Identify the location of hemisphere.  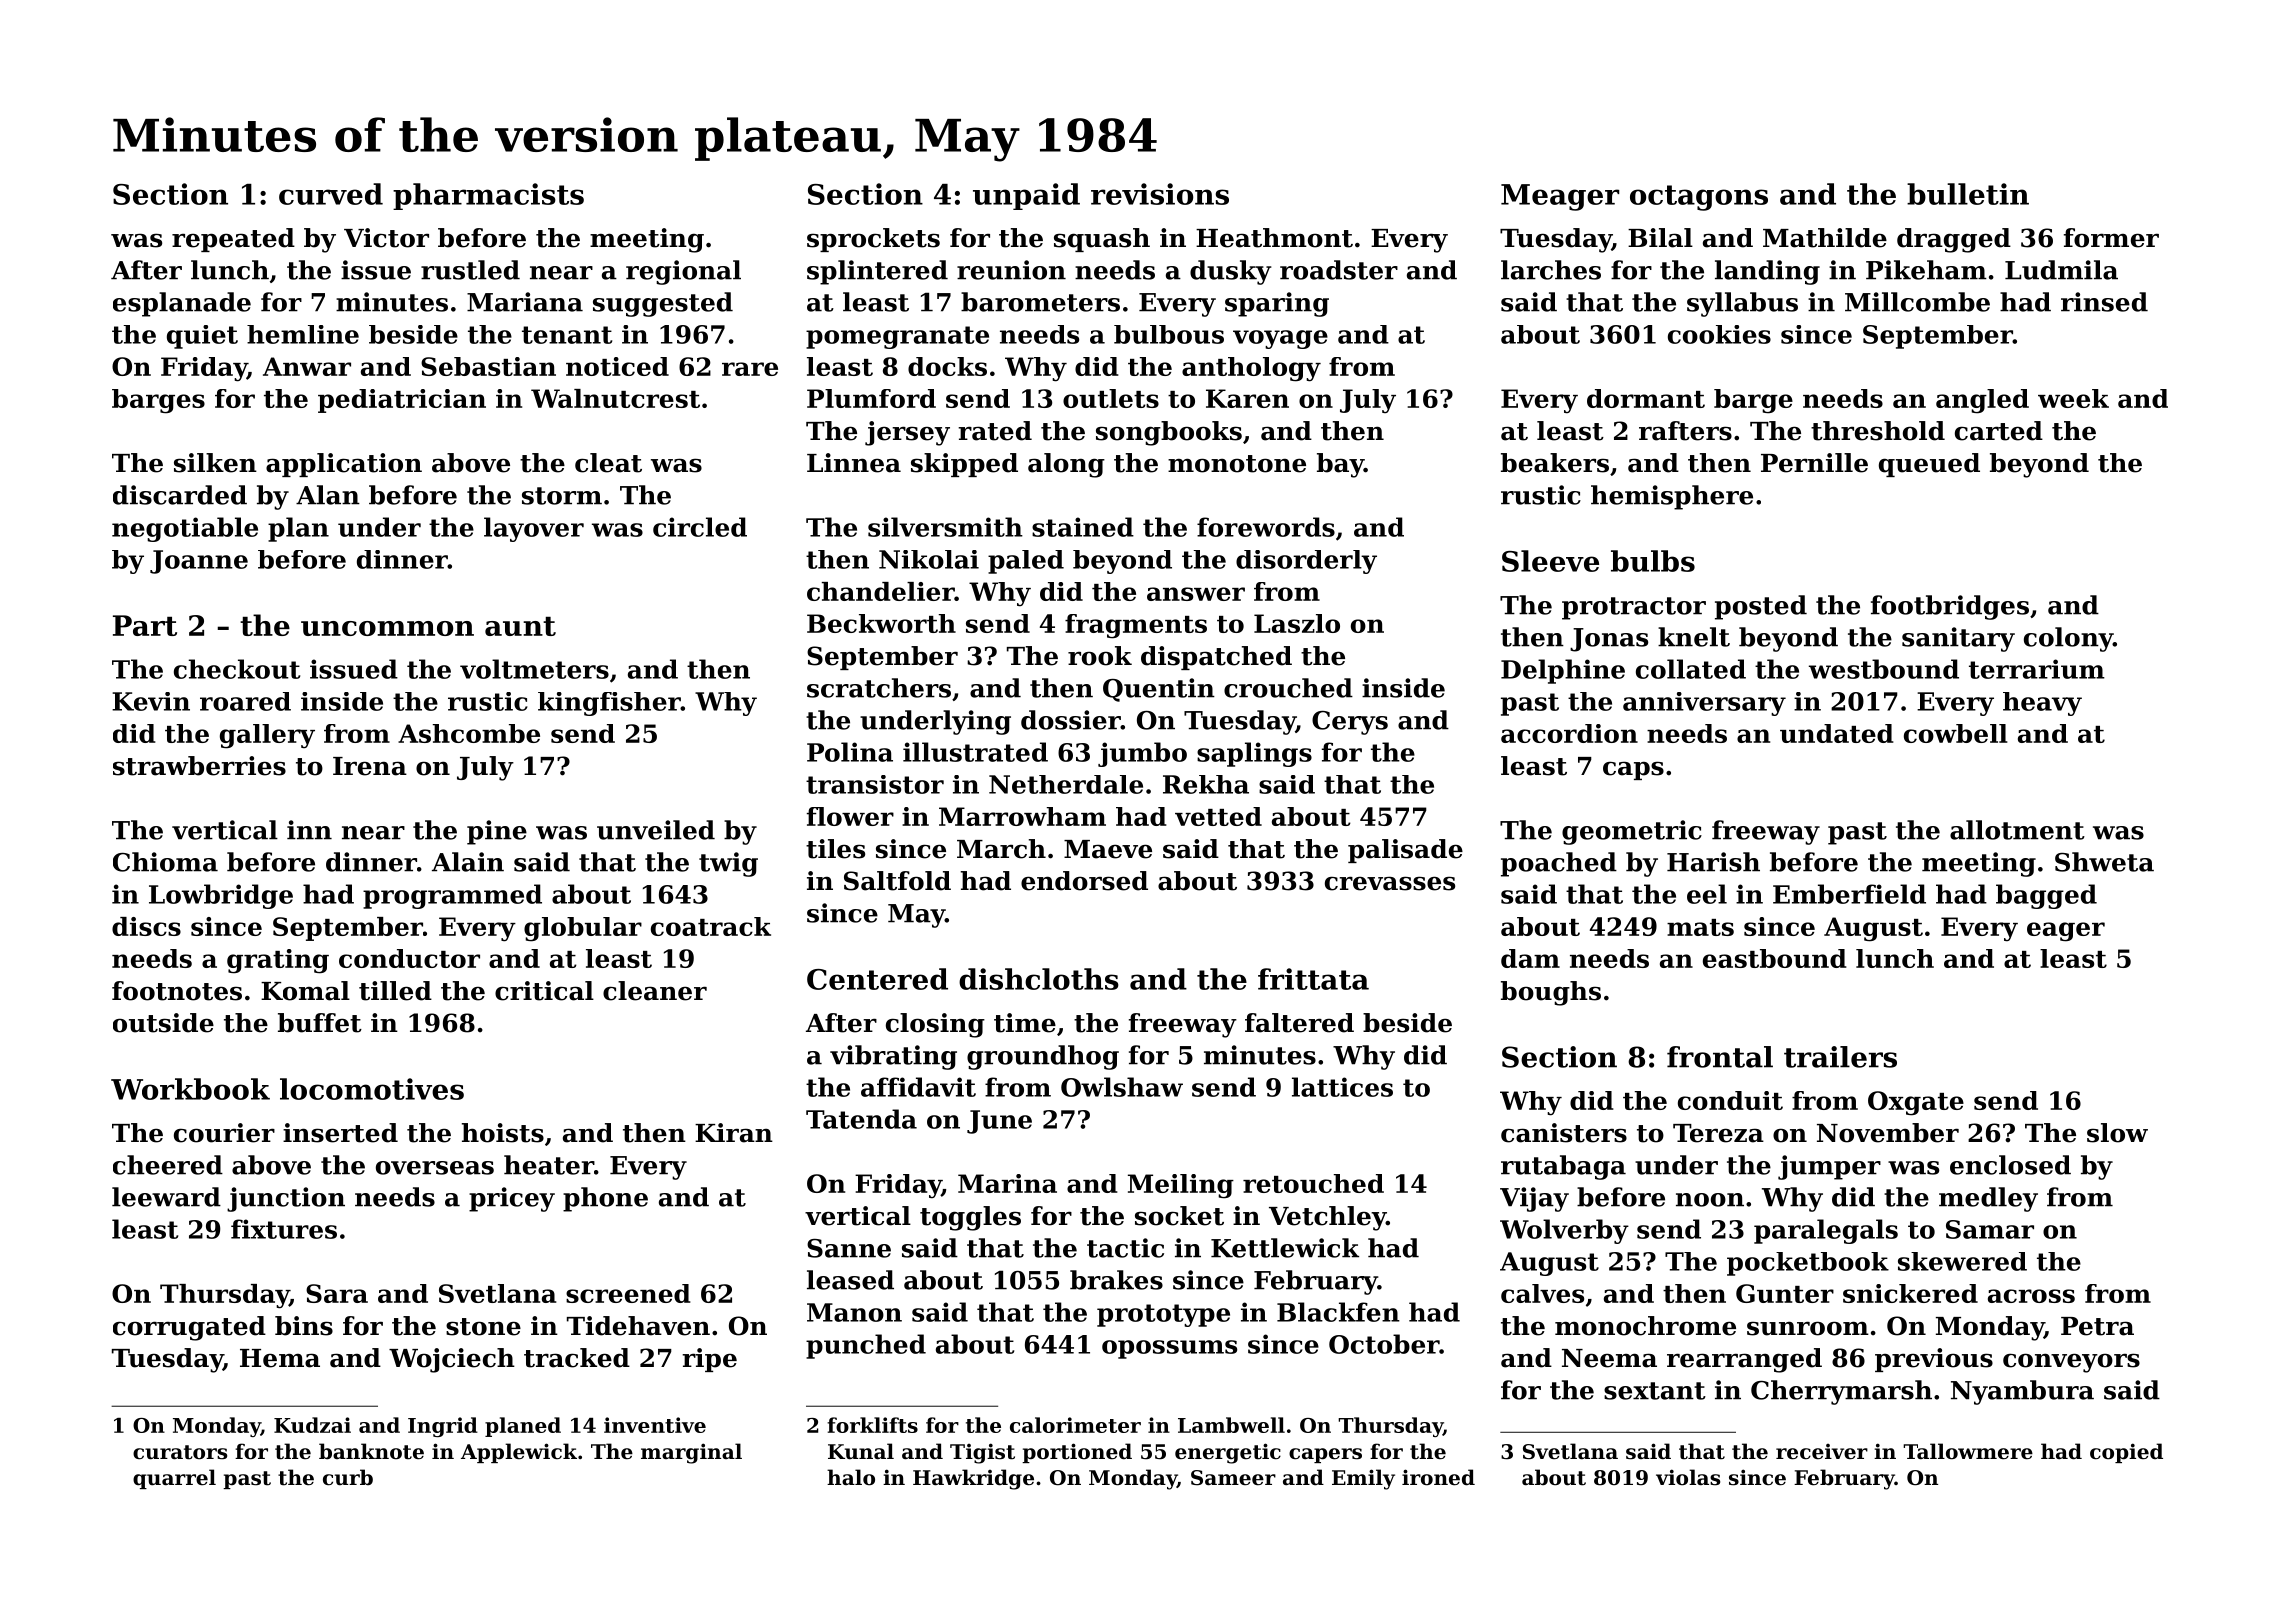
(1672, 497).
